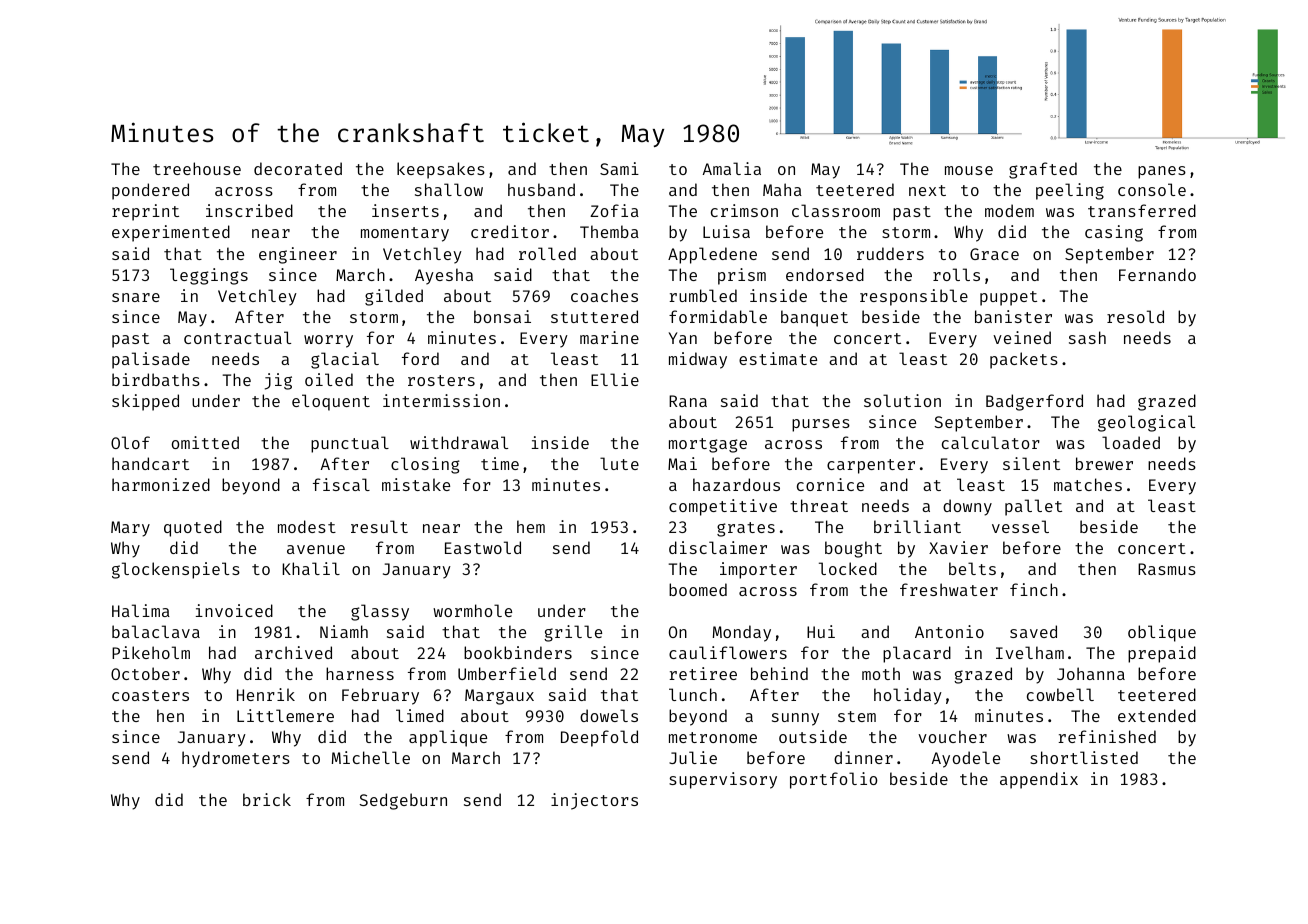  I want to click on modem, so click(1009, 210).
